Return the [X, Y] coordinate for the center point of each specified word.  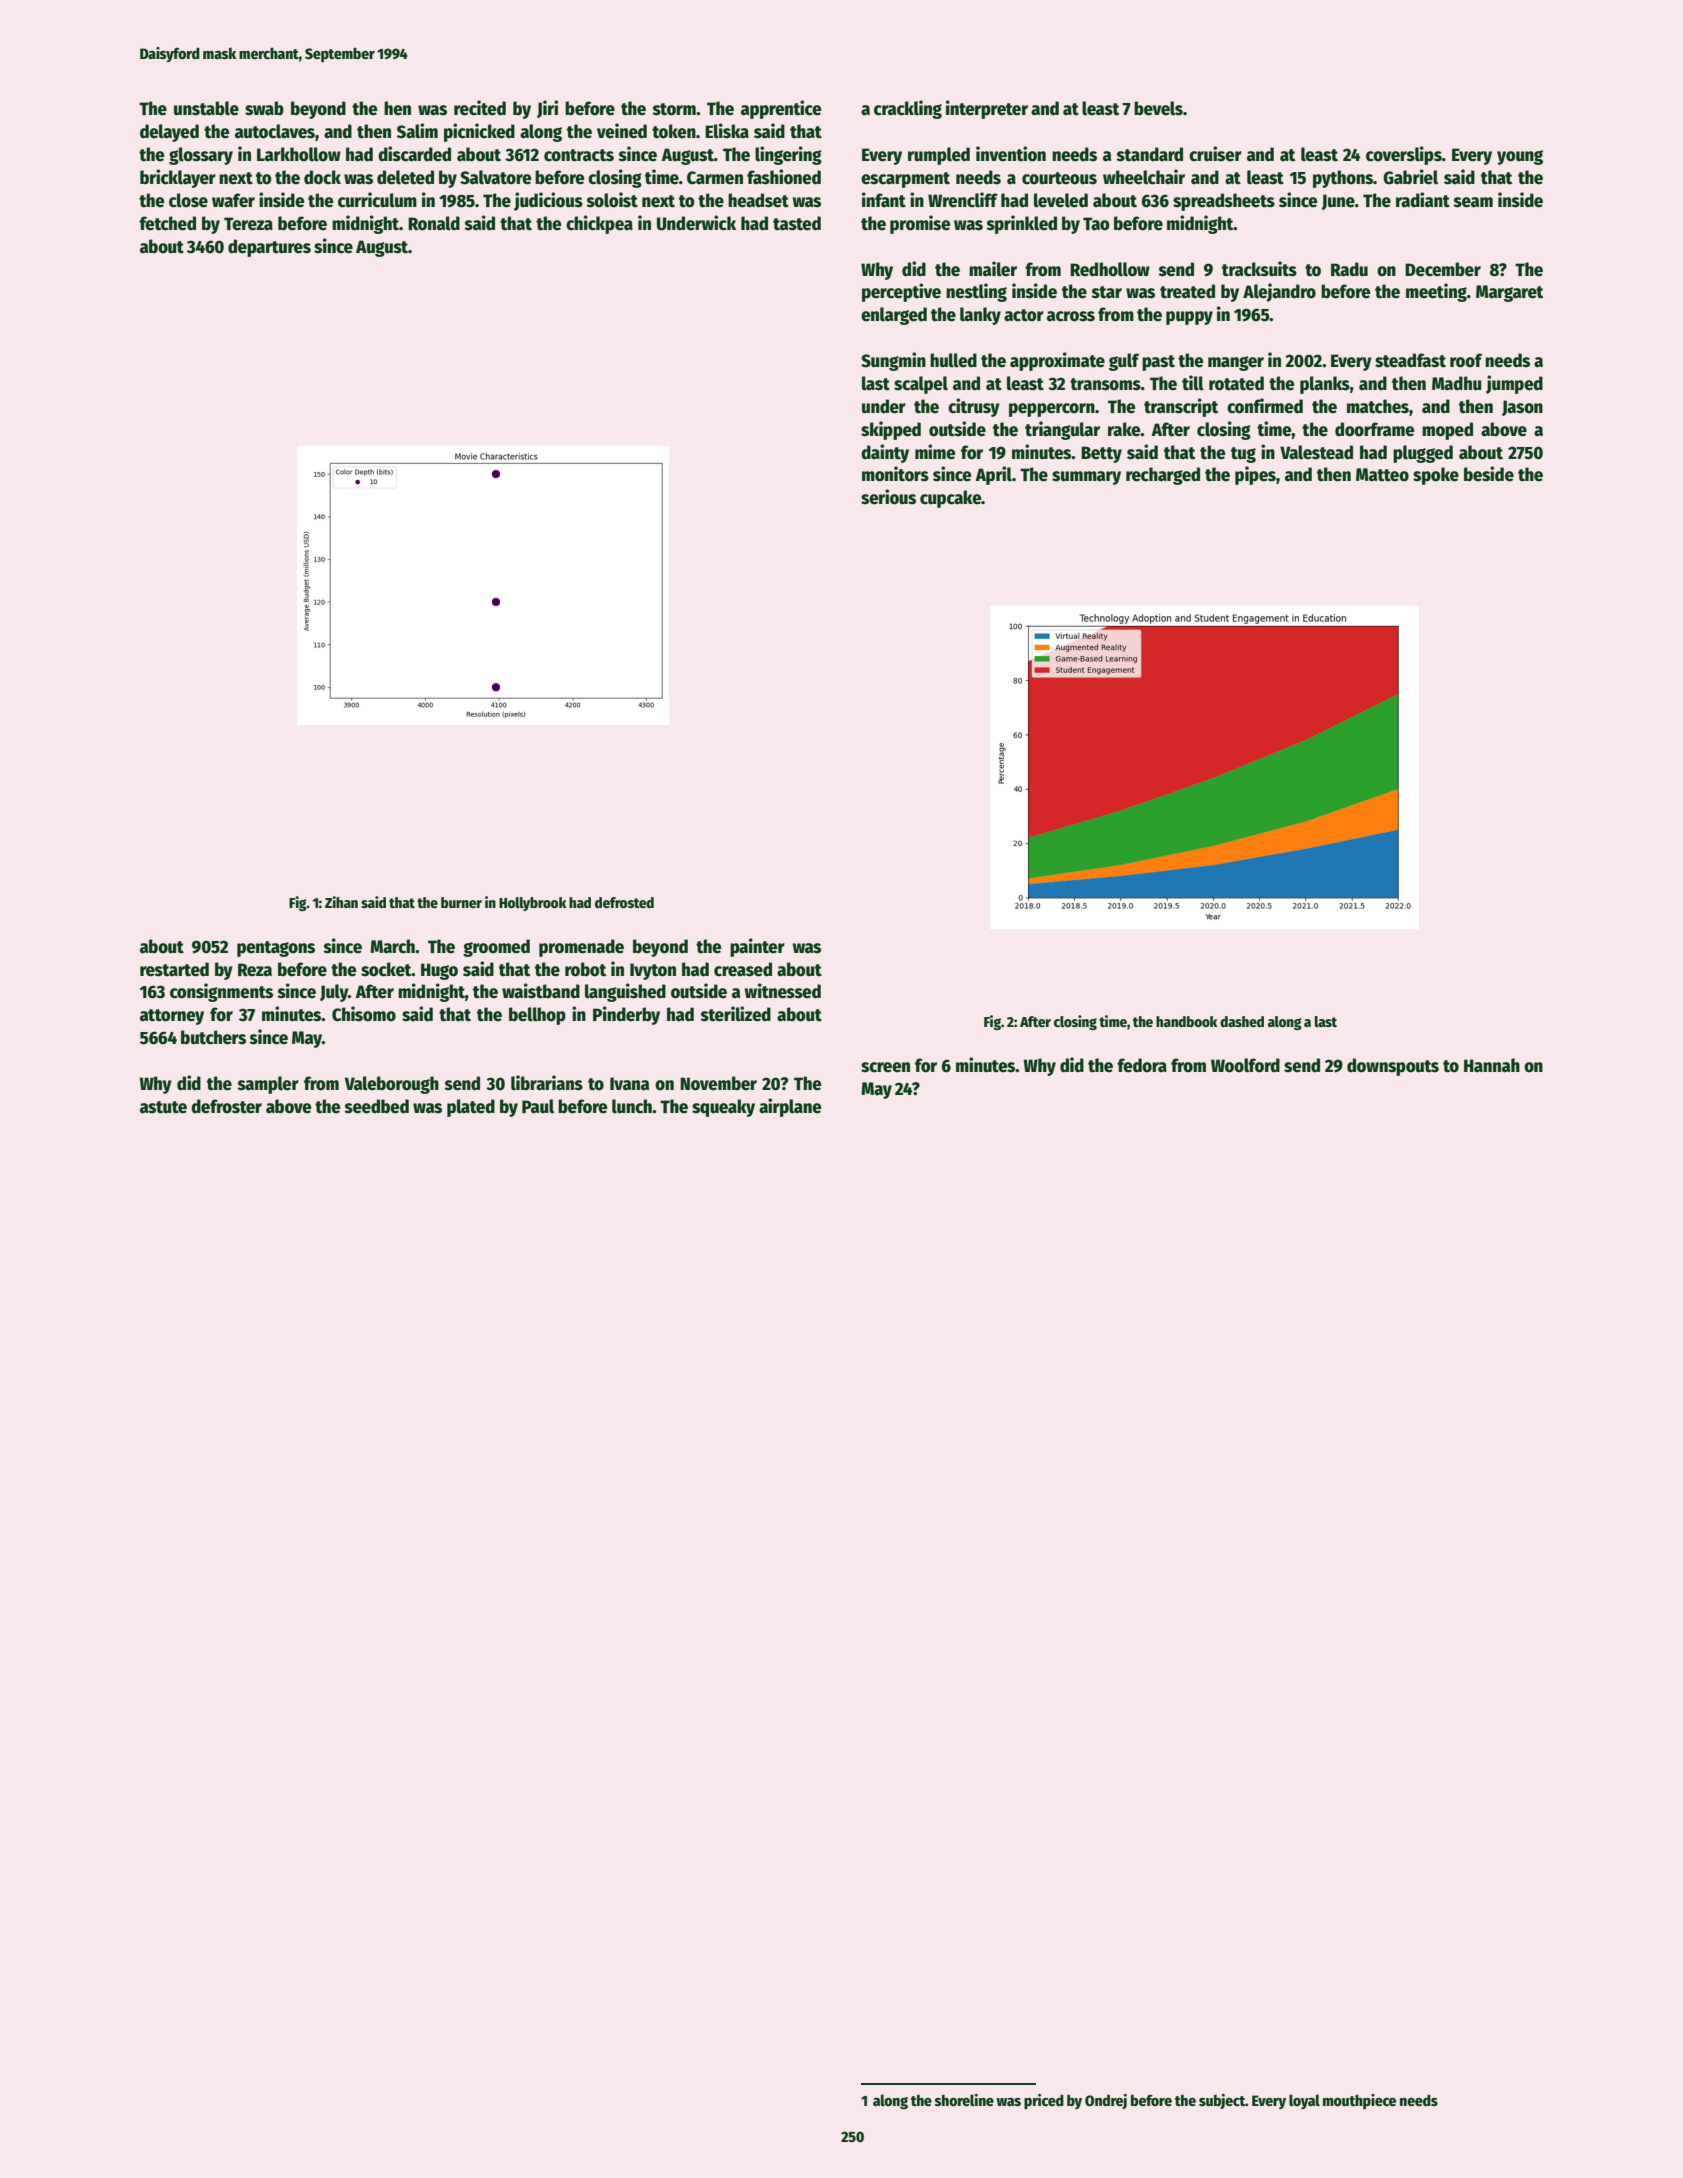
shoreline [964, 2100]
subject [1222, 2101]
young [1520, 157]
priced [1044, 2102]
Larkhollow [299, 154]
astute [163, 1107]
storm [674, 109]
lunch [632, 1106]
